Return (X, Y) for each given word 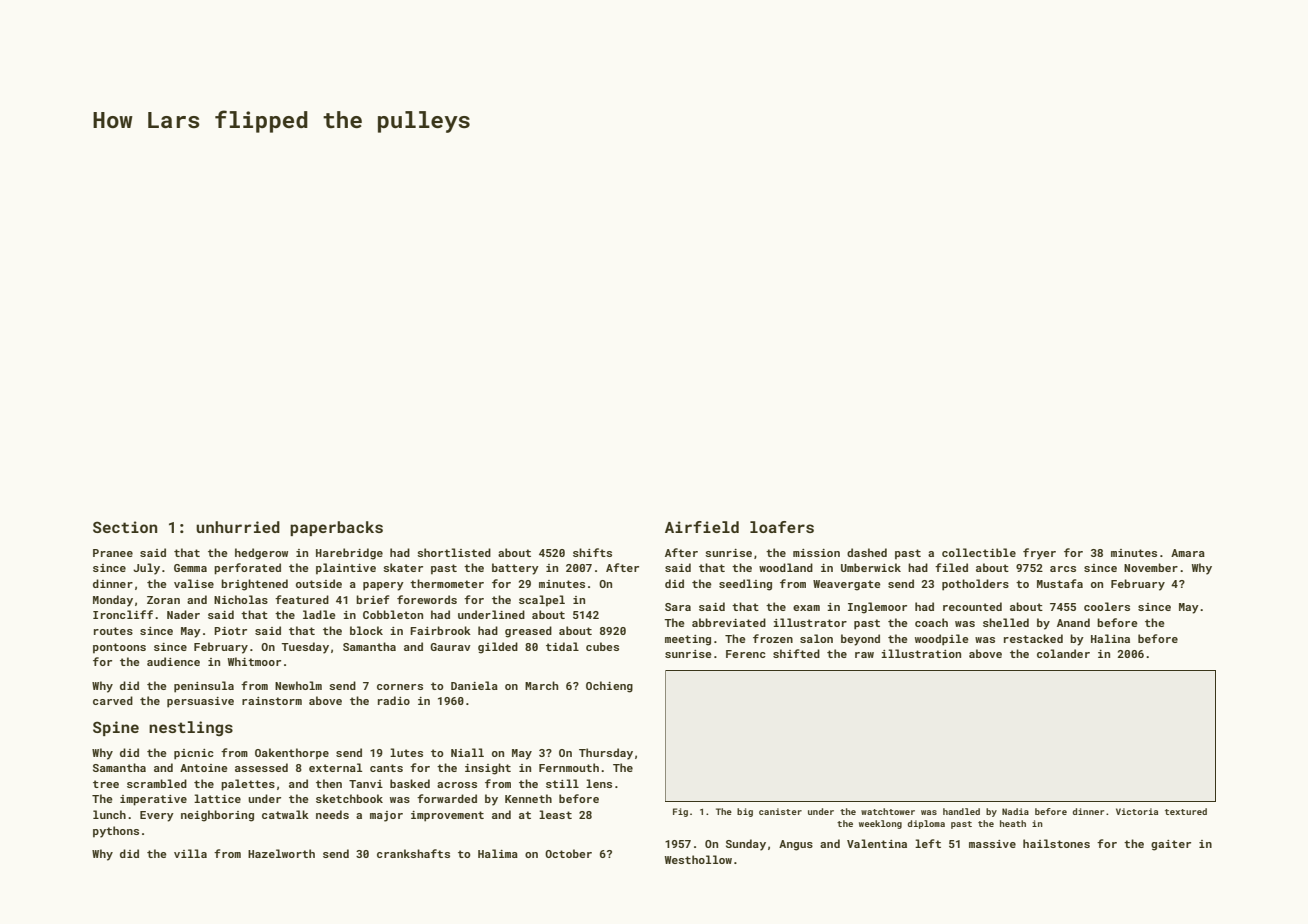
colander (1063, 653)
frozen (773, 638)
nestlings (191, 728)
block (366, 630)
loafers (782, 527)
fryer (1039, 554)
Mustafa (1060, 583)
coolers (1107, 606)
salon (816, 638)
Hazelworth (281, 853)
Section (125, 527)
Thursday (606, 754)
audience (173, 661)
